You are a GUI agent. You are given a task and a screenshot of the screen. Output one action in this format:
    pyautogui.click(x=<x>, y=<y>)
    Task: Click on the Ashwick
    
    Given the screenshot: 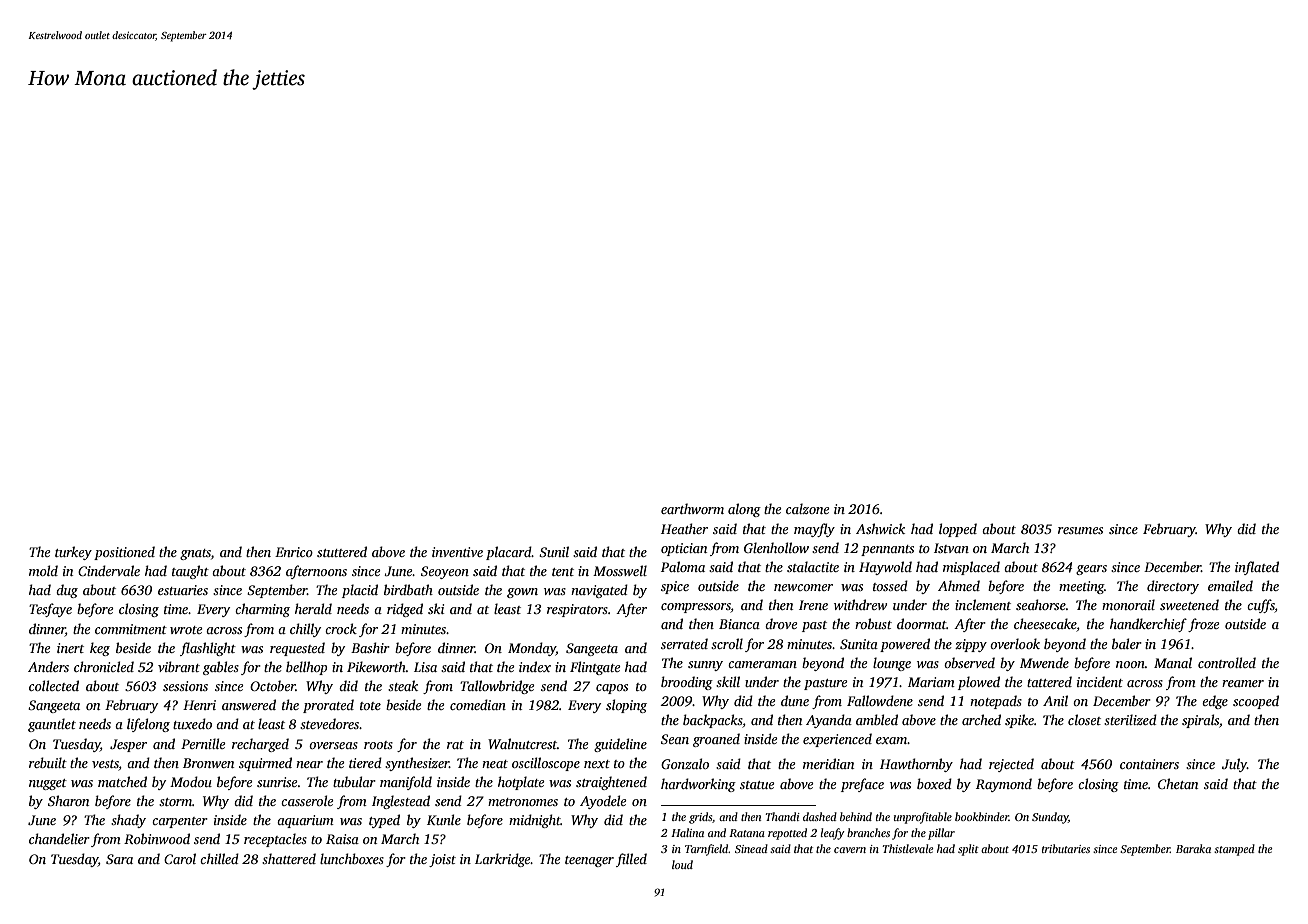 What is the action you would take?
    pyautogui.click(x=880, y=528)
